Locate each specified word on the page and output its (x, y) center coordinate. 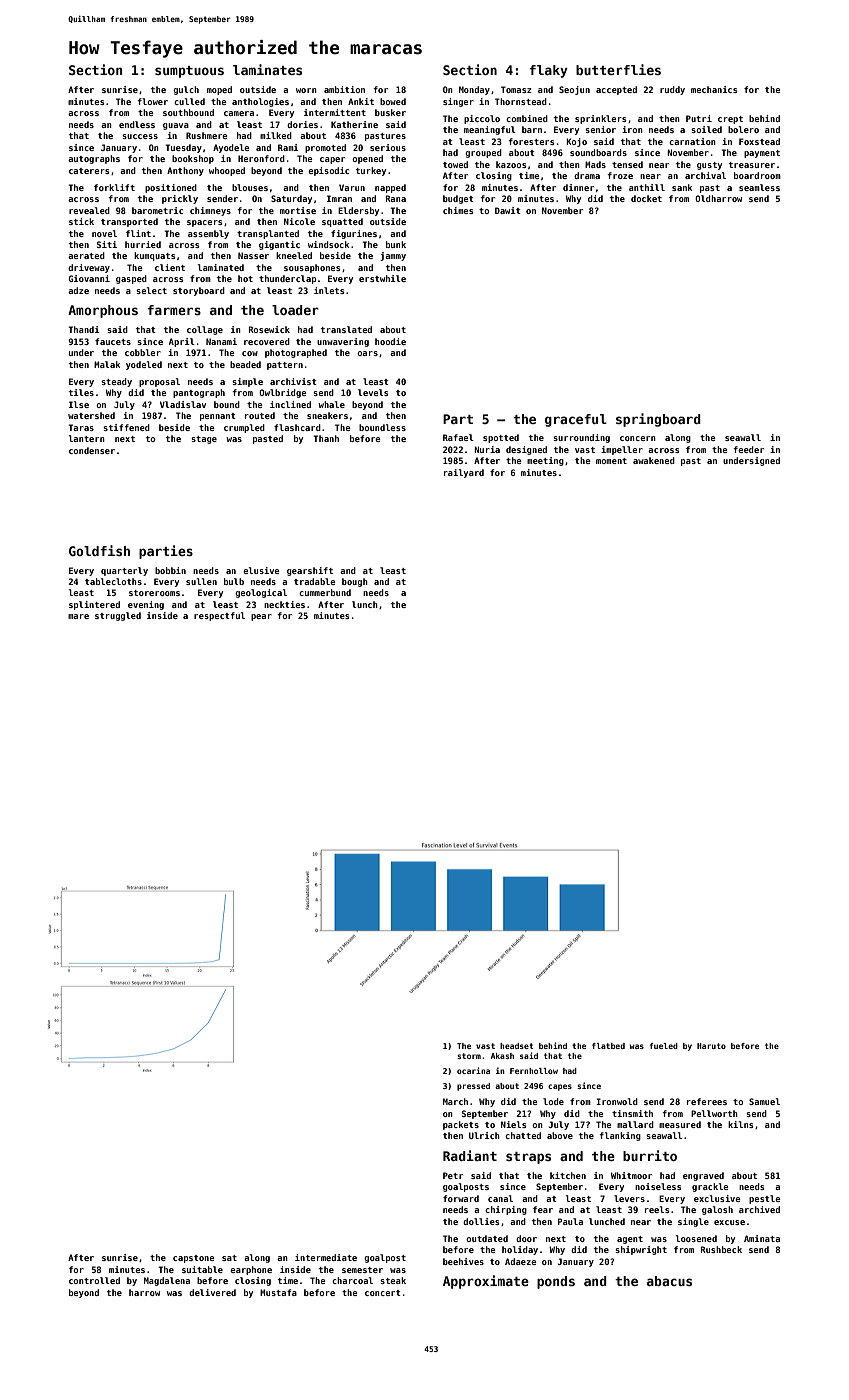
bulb (234, 581)
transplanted (268, 234)
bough (355, 582)
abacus (669, 1281)
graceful (576, 420)
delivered (212, 1292)
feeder (748, 449)
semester (362, 1270)
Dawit (508, 210)
